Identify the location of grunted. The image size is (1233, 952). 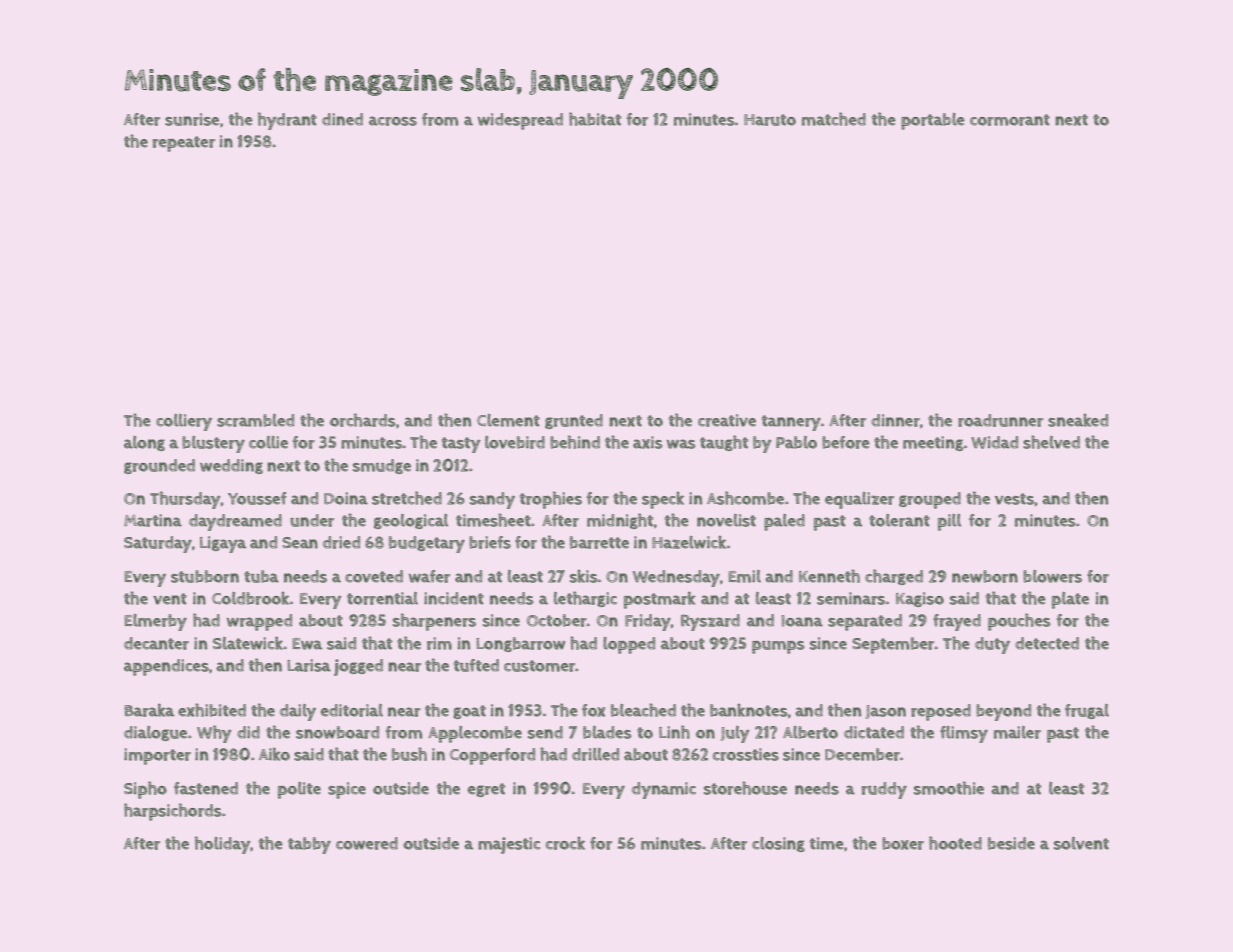
(574, 421).
